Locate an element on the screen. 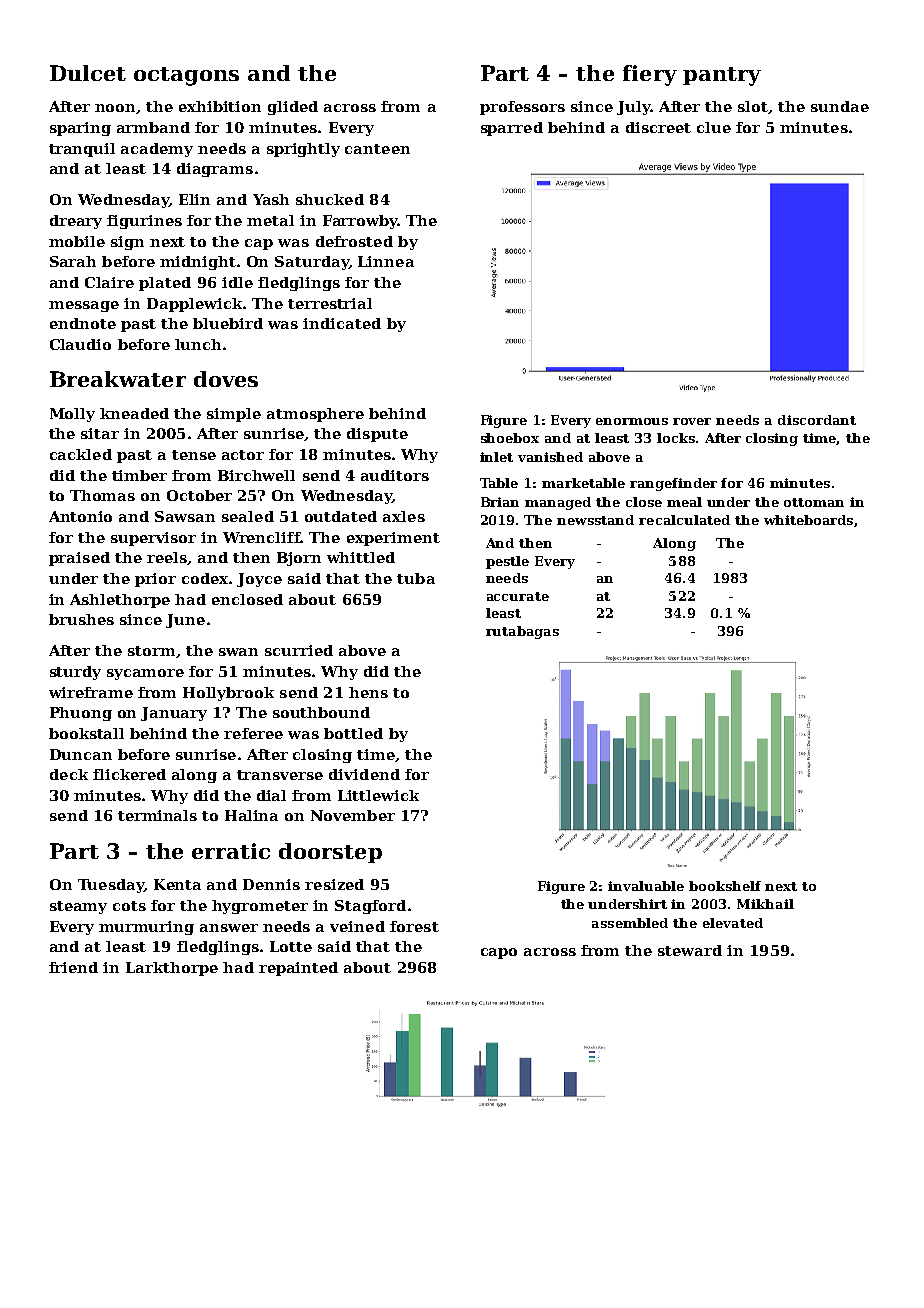 The image size is (924, 1308). Littlewick is located at coordinates (378, 795).
